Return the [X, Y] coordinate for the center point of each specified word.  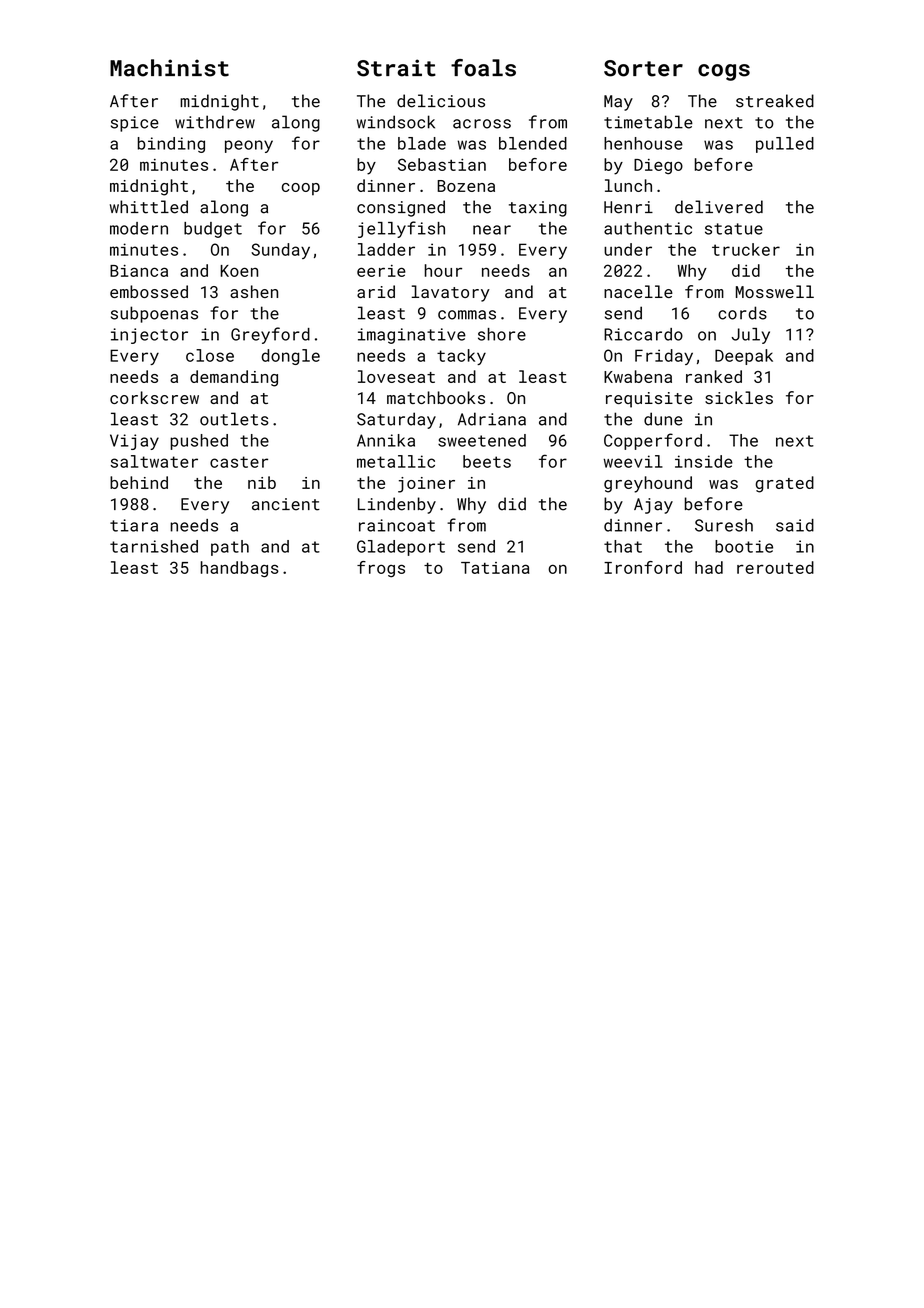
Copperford [653, 441]
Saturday [396, 420]
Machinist [169, 68]
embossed [149, 291]
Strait [396, 68]
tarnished [154, 546]
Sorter [643, 68]
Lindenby [397, 505]
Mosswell [775, 291]
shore [502, 334]
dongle [290, 357]
